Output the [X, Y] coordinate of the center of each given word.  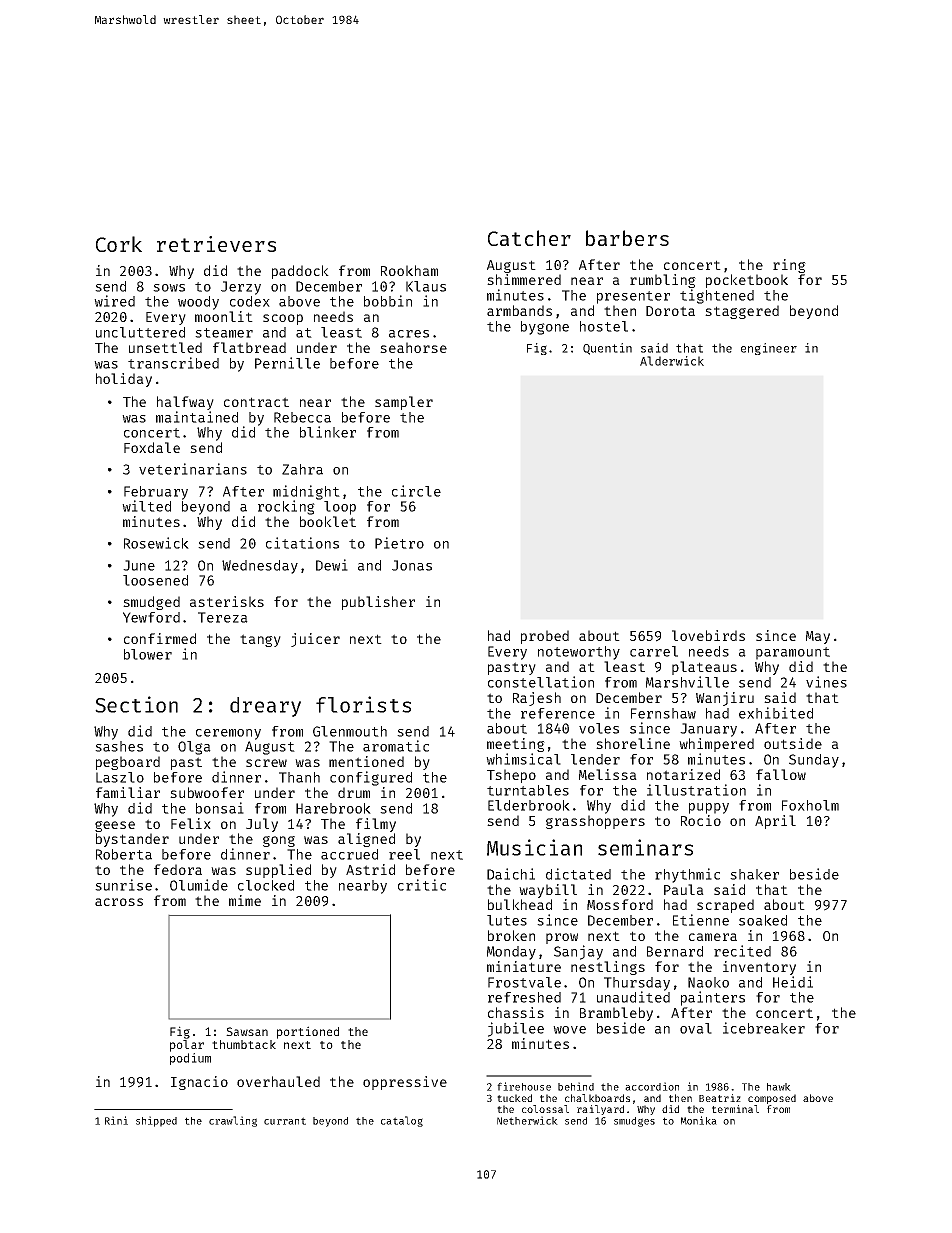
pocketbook [747, 281]
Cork [119, 244]
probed [545, 637]
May [818, 637]
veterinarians [193, 469]
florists [363, 704]
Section [136, 704]
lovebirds [708, 635]
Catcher [529, 238]
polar [187, 1046]
